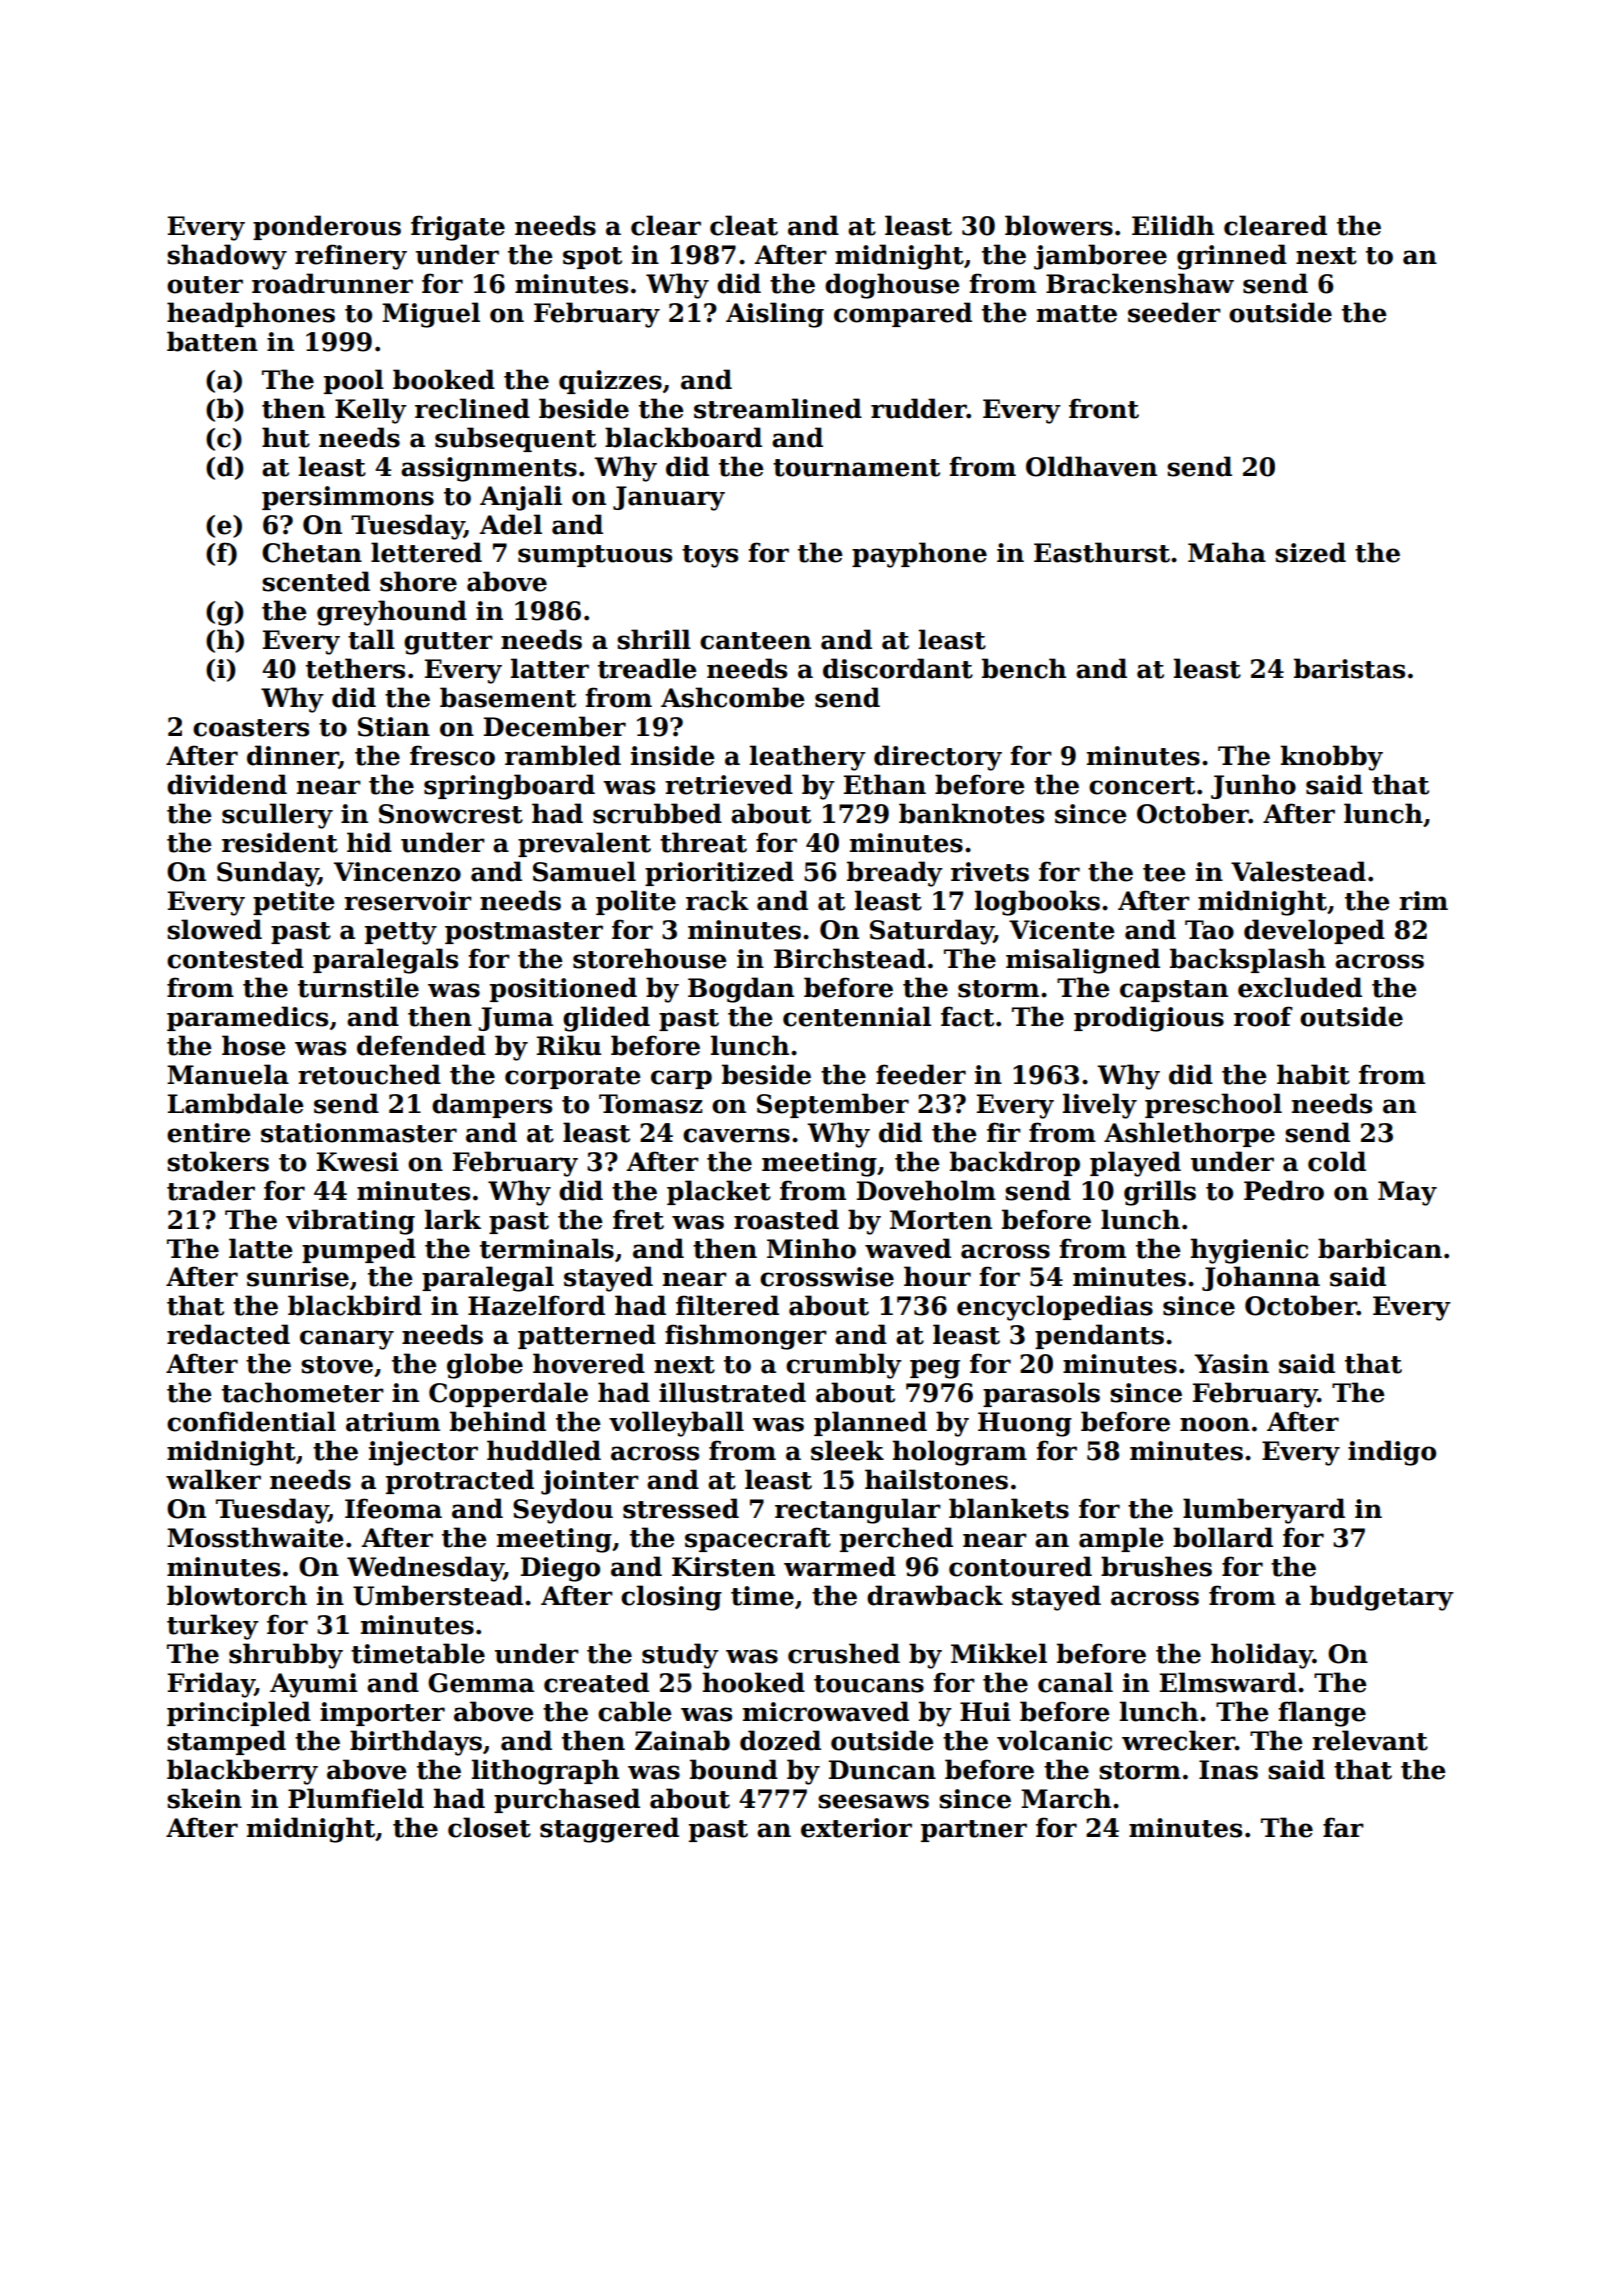 The width and height of the document is (1620, 2292). Describe the element at coordinates (489, 1827) in the document. I see `closet` at that location.
